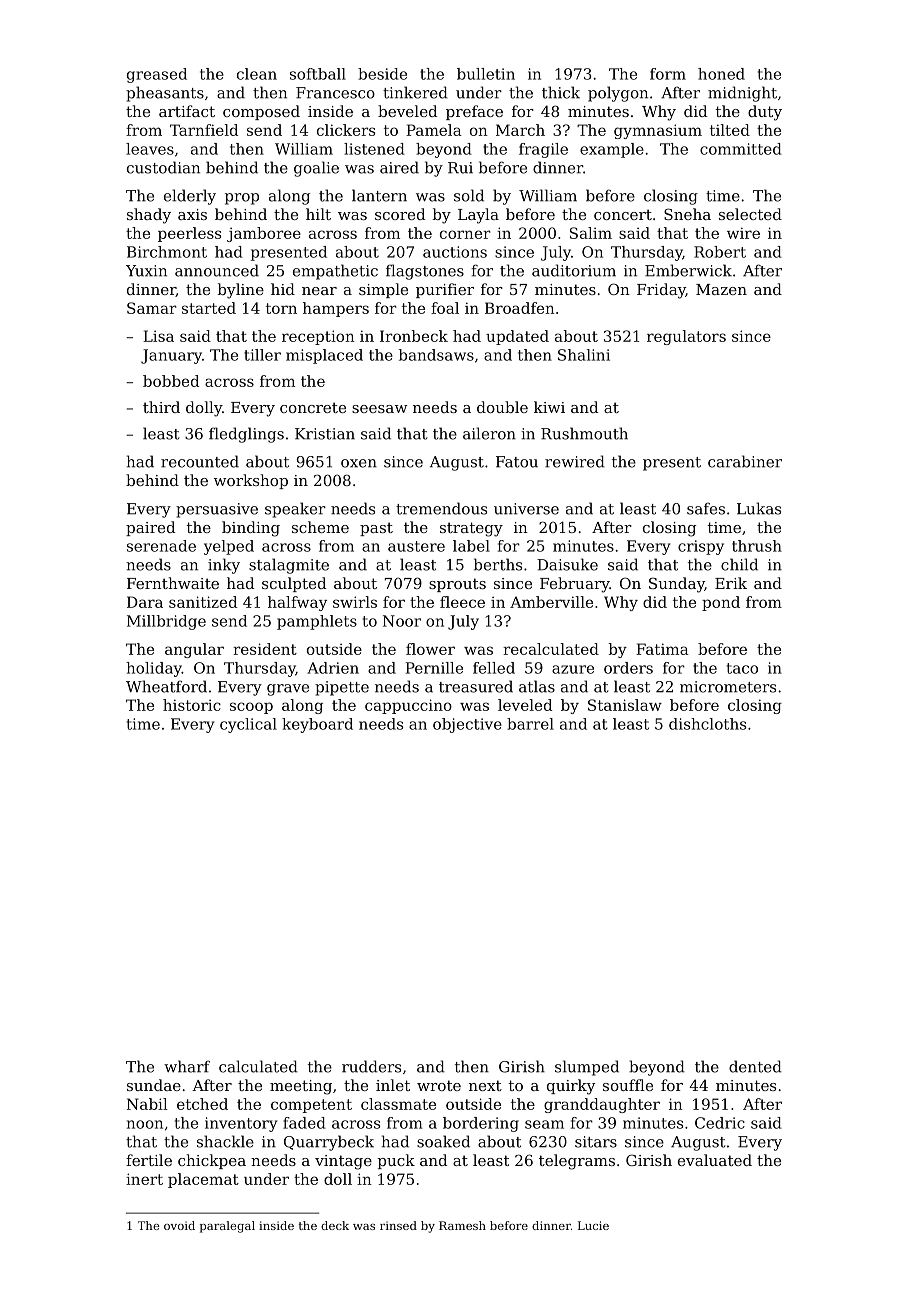  Describe the element at coordinates (721, 289) in the image. I see `Mazen` at that location.
